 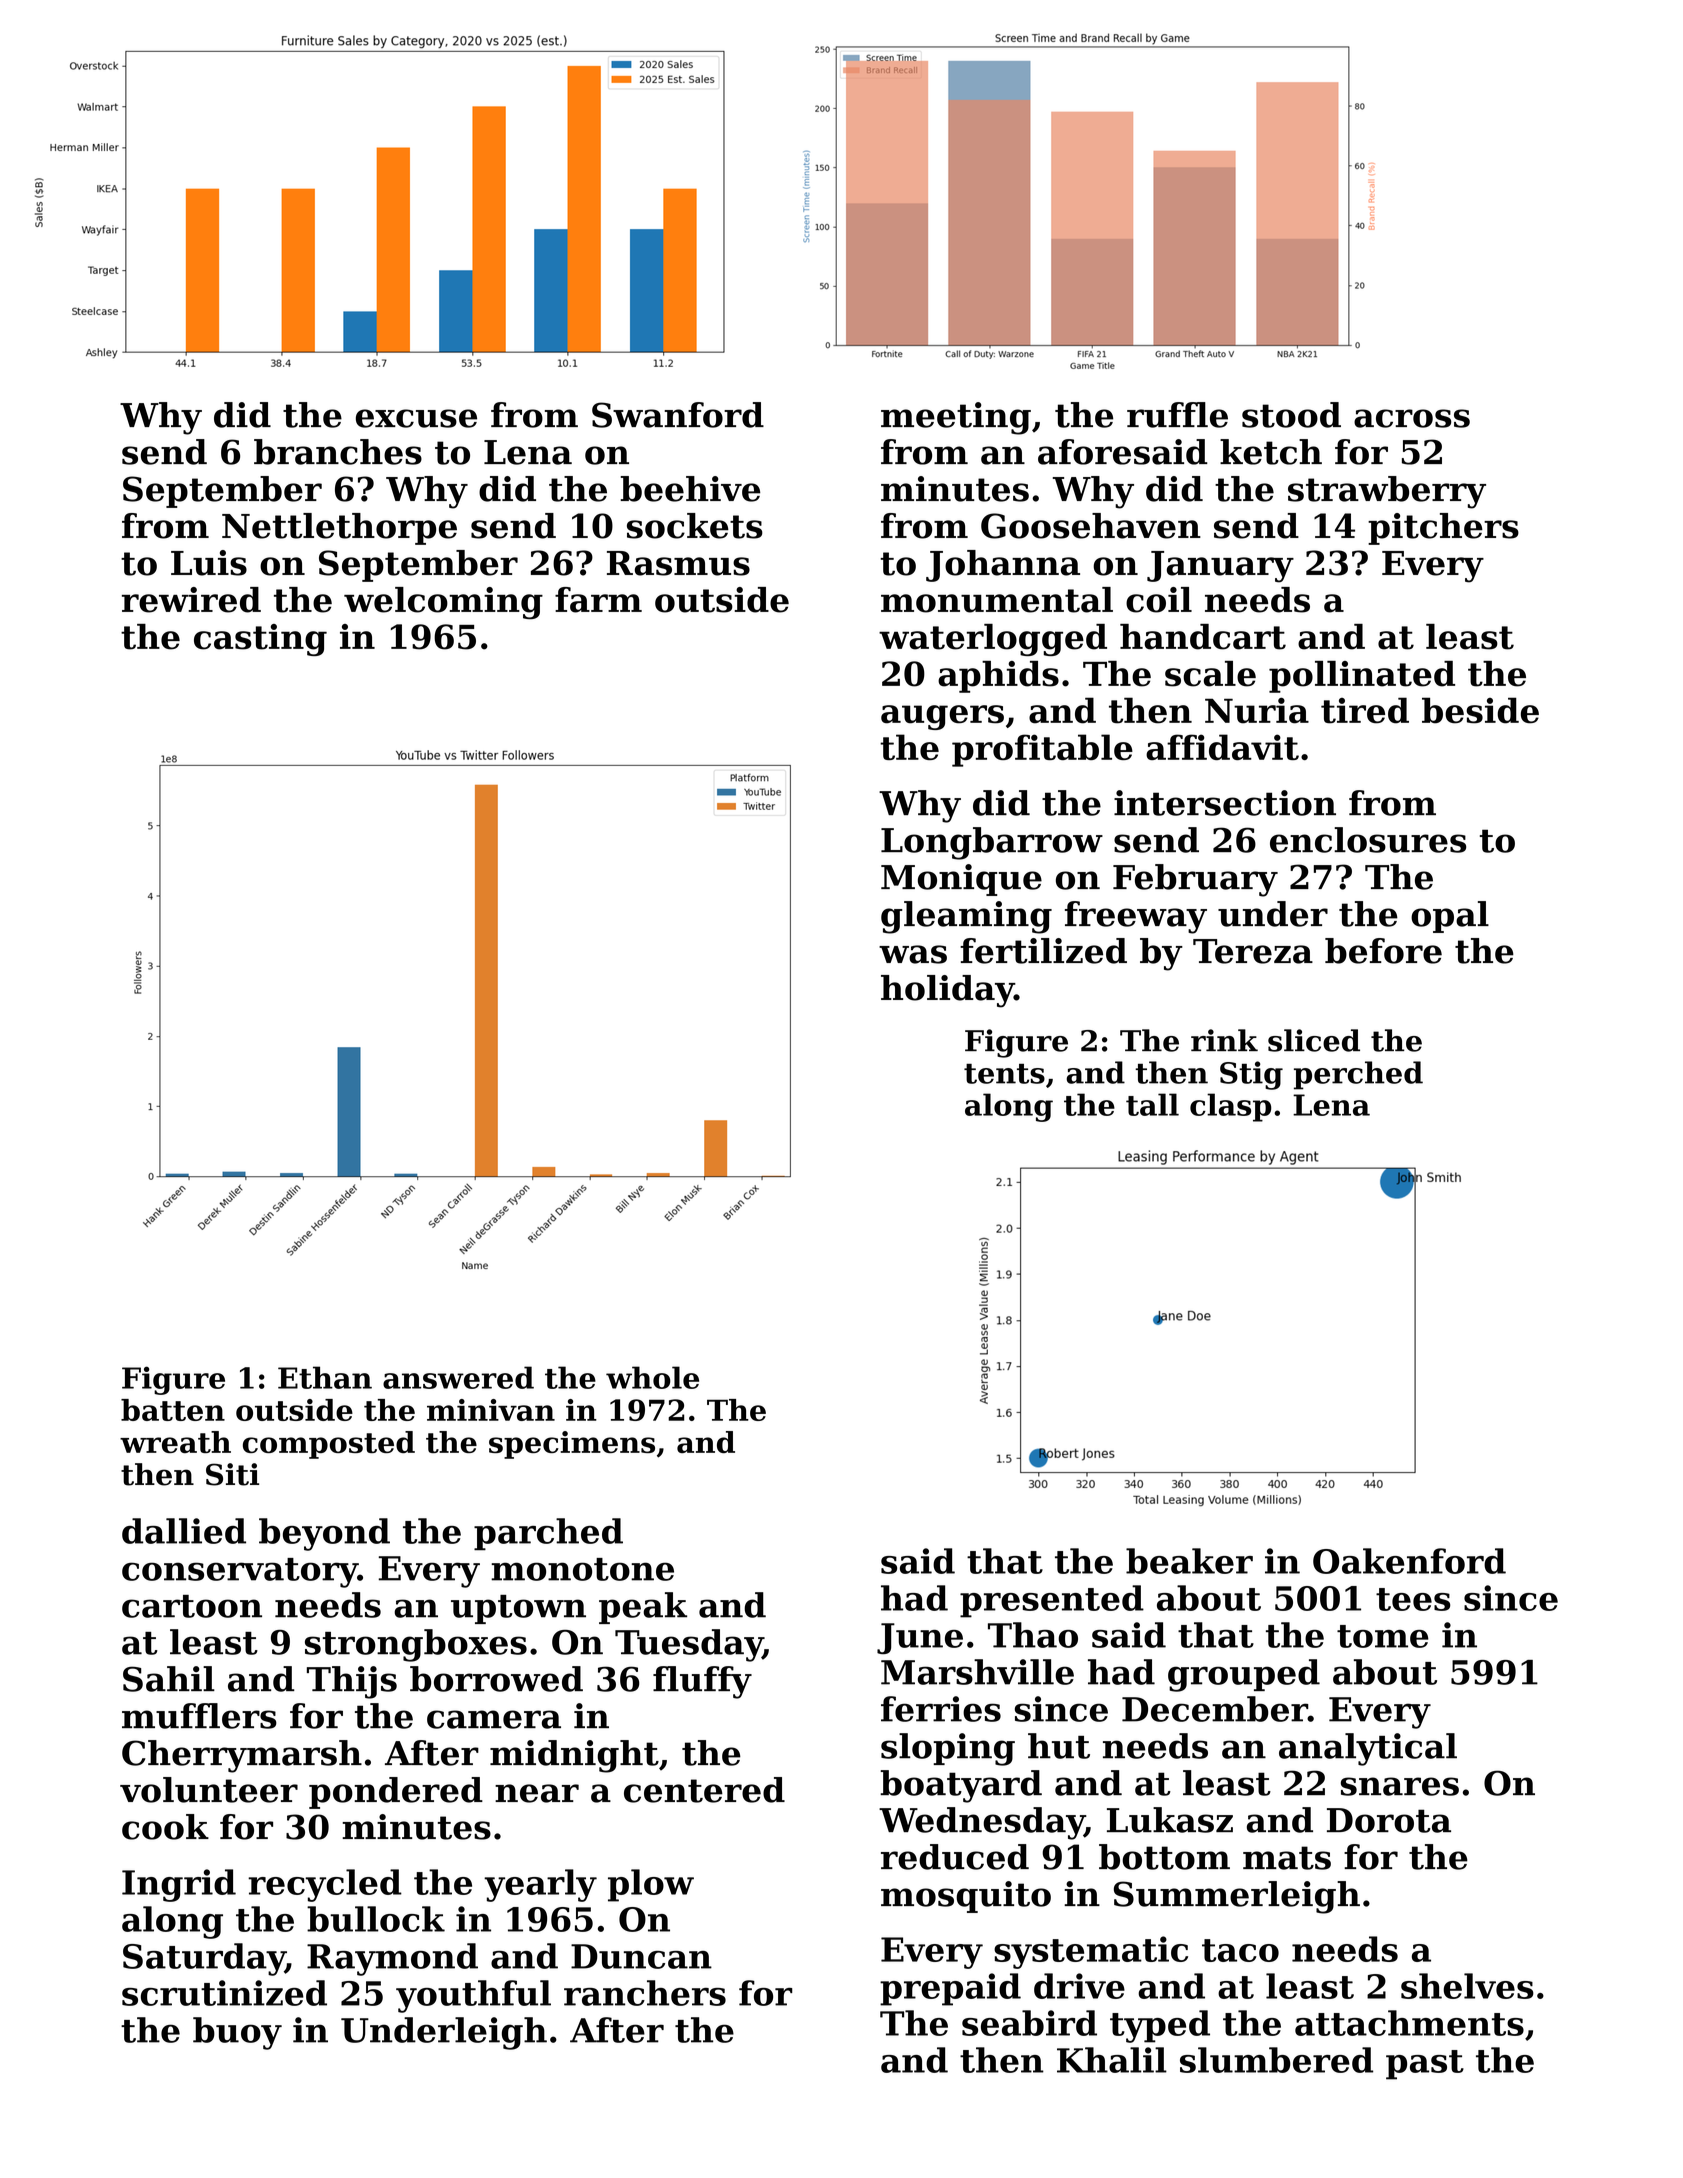 I want to click on strawberry, so click(x=1387, y=492).
